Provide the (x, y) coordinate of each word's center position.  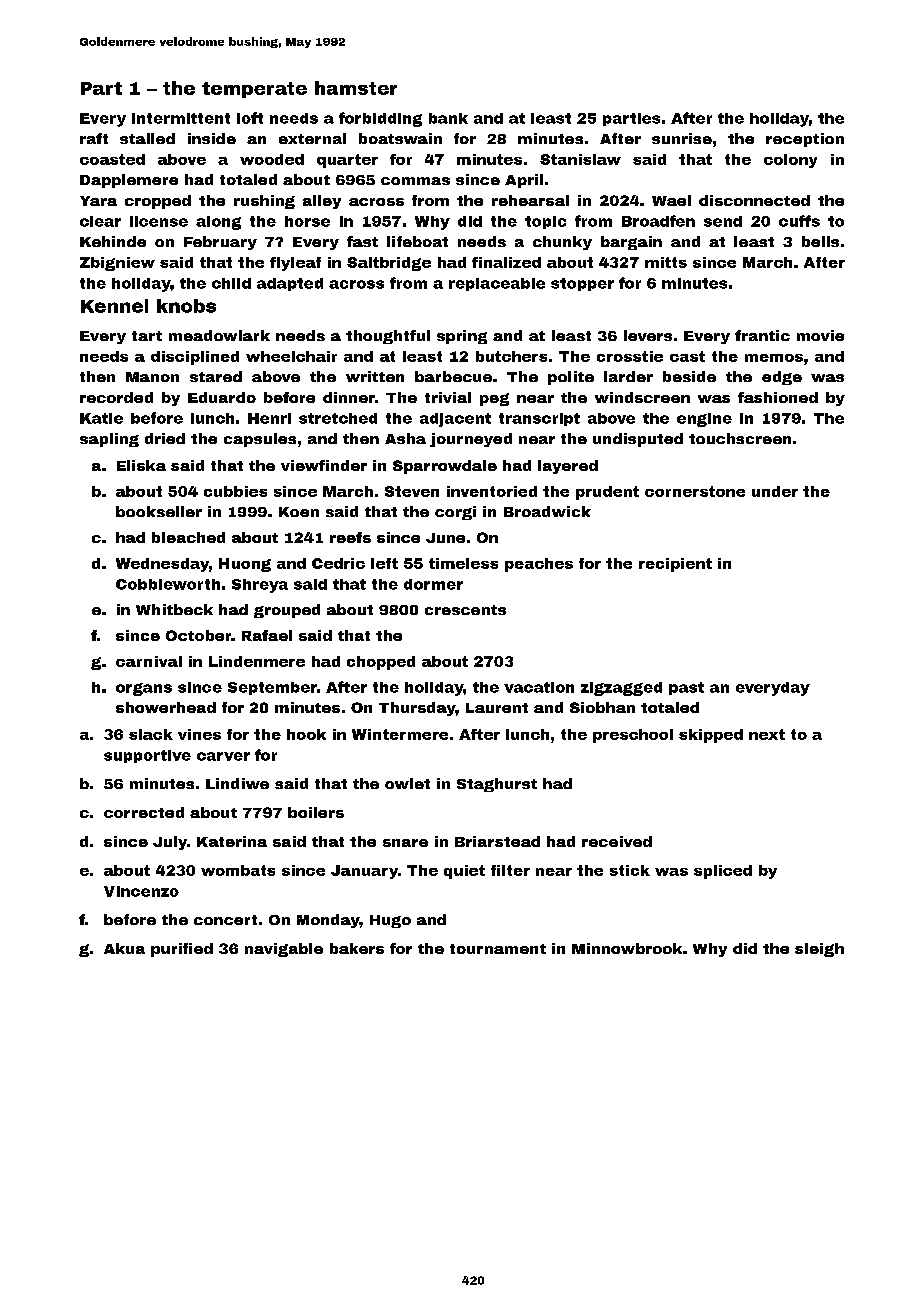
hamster (356, 88)
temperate (254, 90)
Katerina (232, 841)
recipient (675, 565)
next (767, 734)
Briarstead (497, 841)
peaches (539, 565)
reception (805, 140)
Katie (101, 418)
